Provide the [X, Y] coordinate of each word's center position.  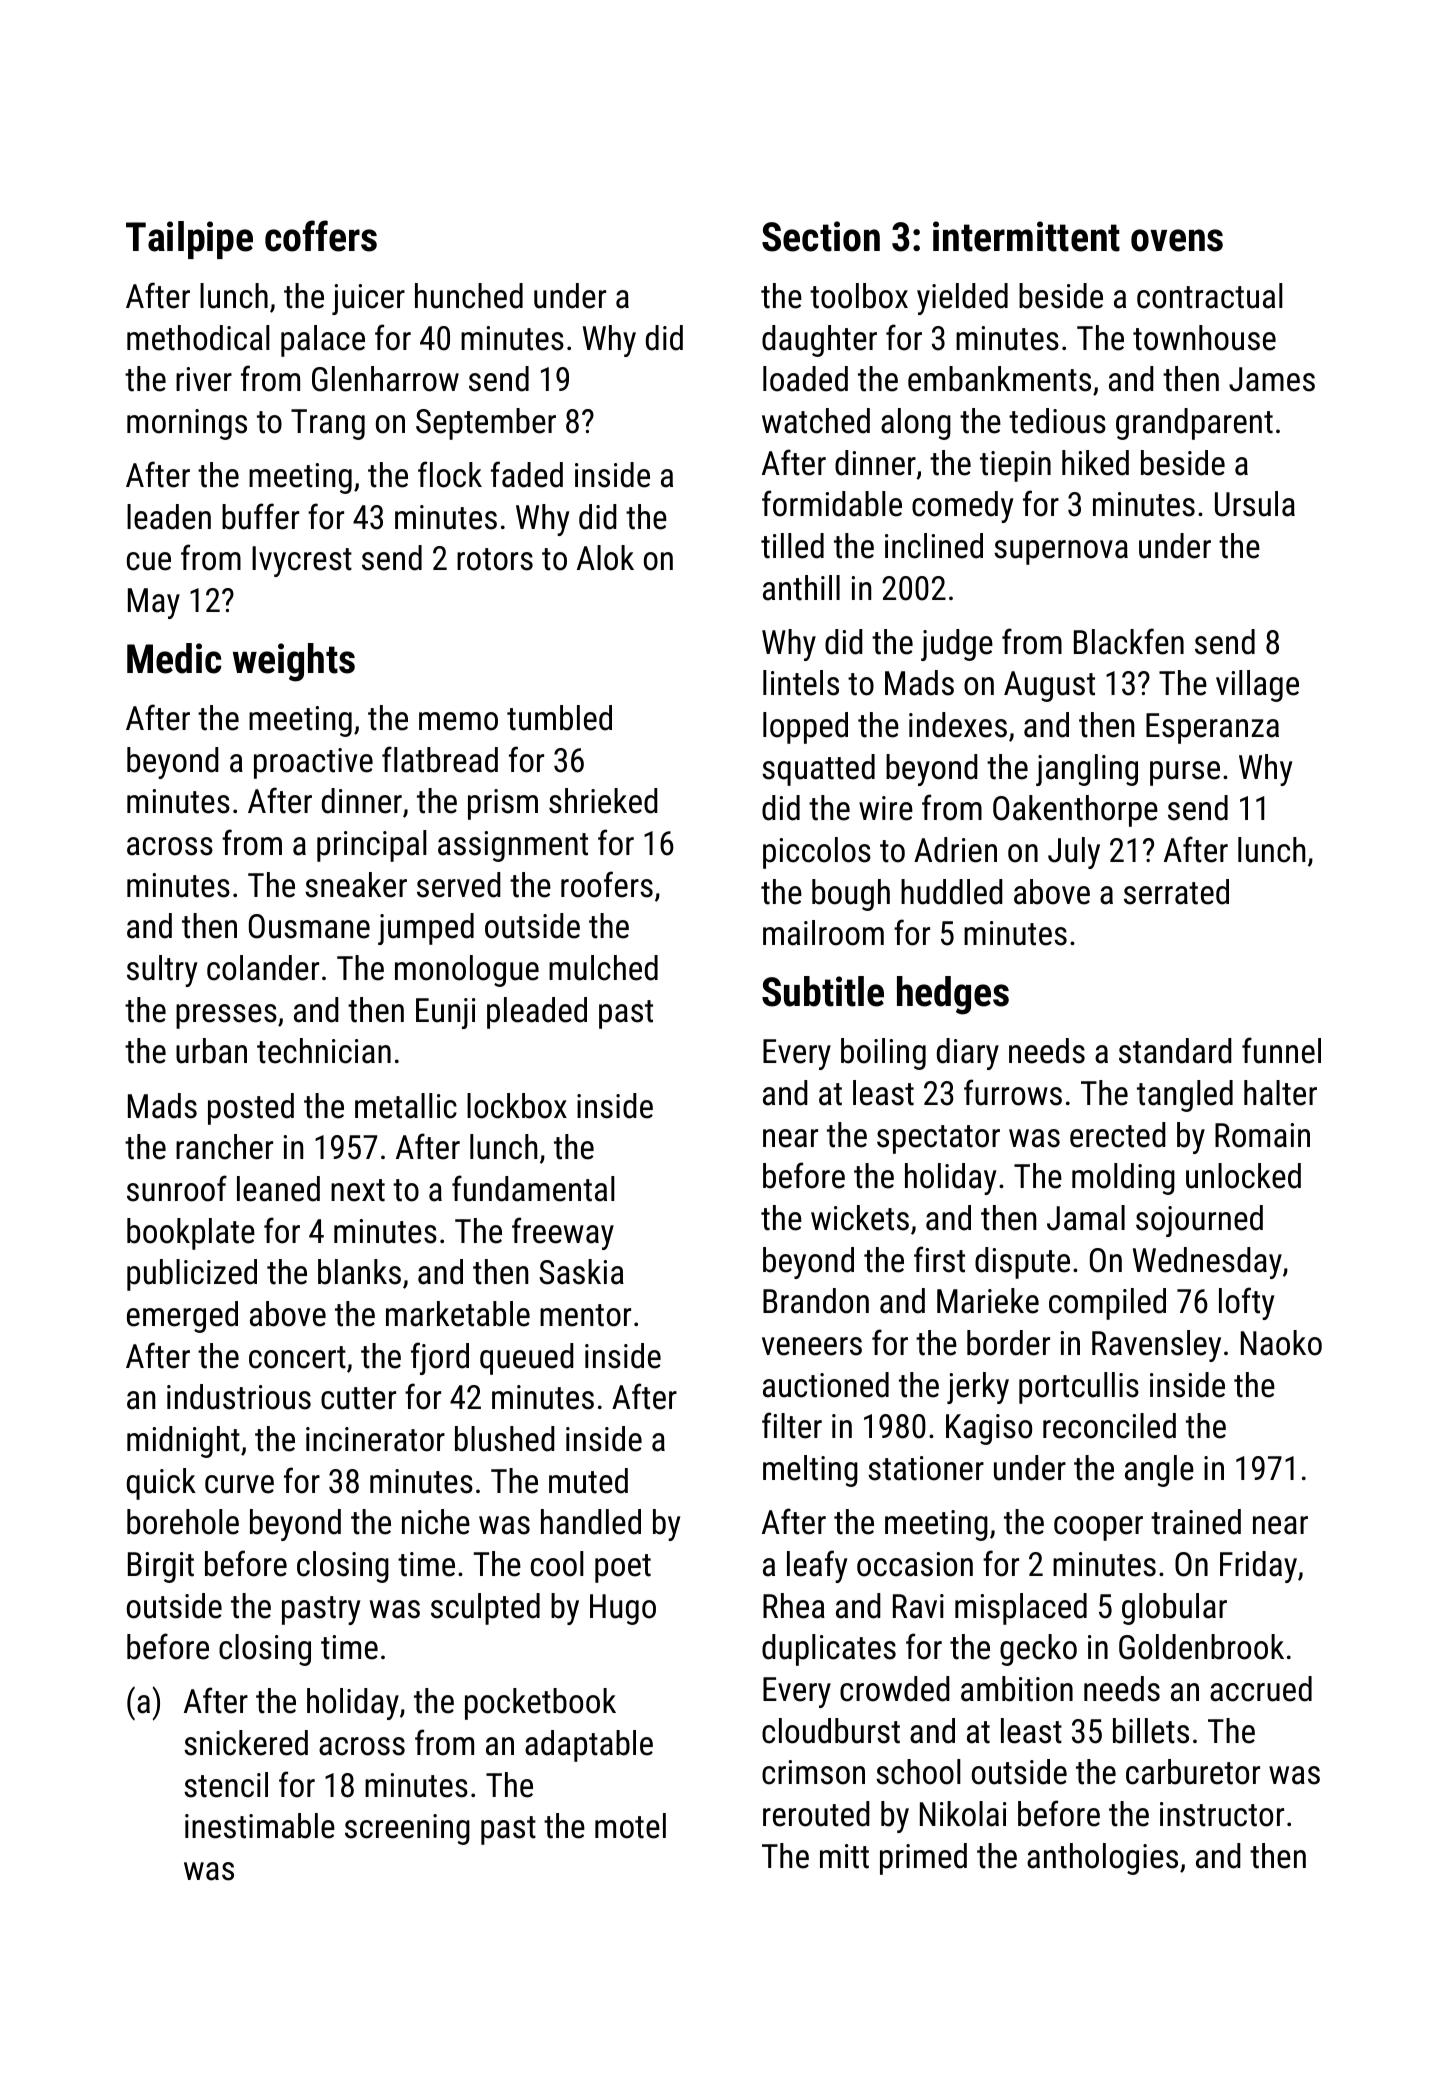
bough [851, 895]
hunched [469, 296]
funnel [1281, 1050]
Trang [328, 424]
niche [436, 1522]
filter [792, 1425]
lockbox [517, 1106]
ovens [1177, 240]
